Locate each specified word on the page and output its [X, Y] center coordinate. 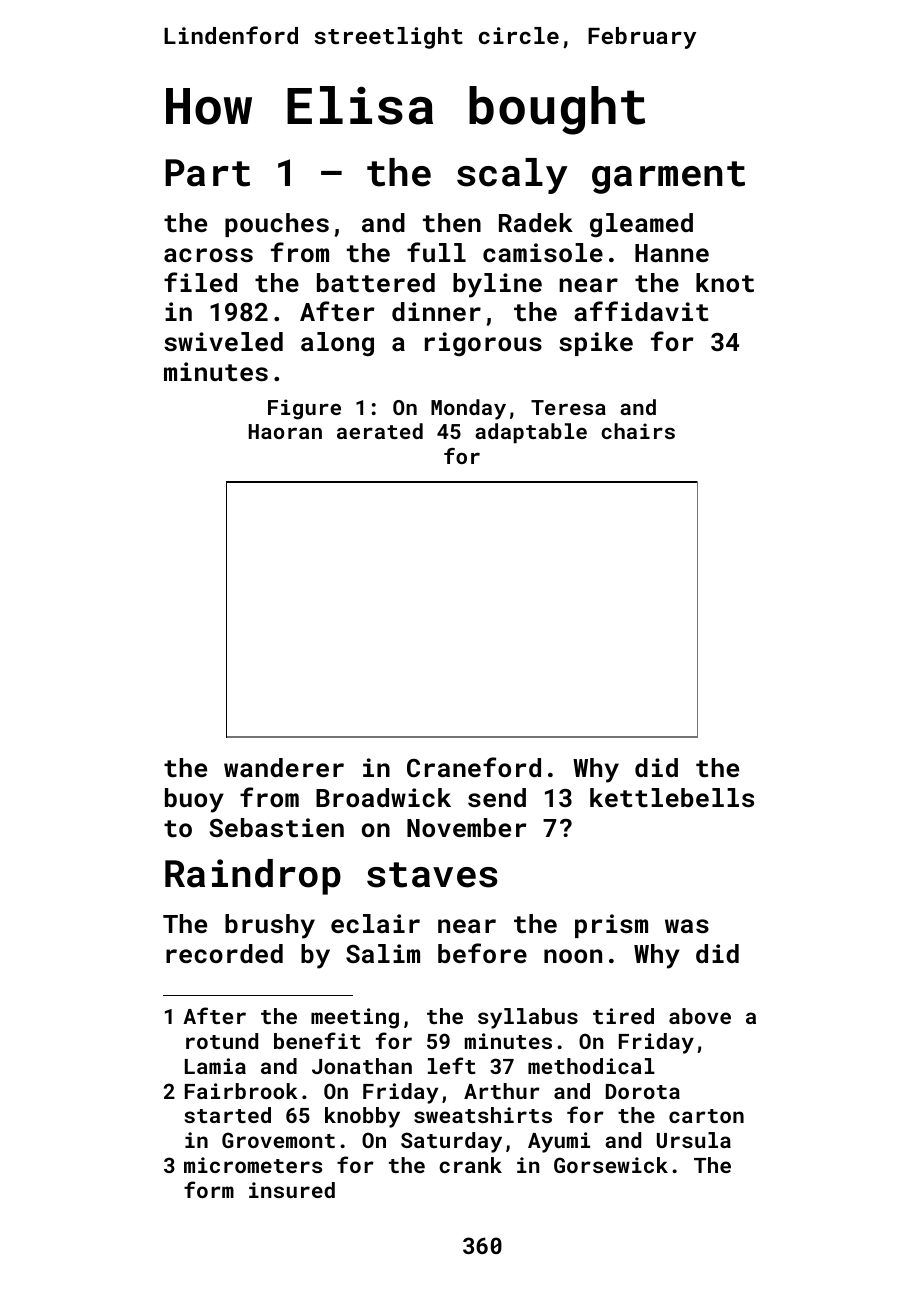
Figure [304, 409]
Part [207, 173]
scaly [512, 176]
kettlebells [672, 797]
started [227, 1115]
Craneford [474, 767]
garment [668, 177]
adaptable [531, 433]
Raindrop [253, 877]
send [497, 797]
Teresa [568, 407]
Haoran [285, 431]
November [467, 827]
